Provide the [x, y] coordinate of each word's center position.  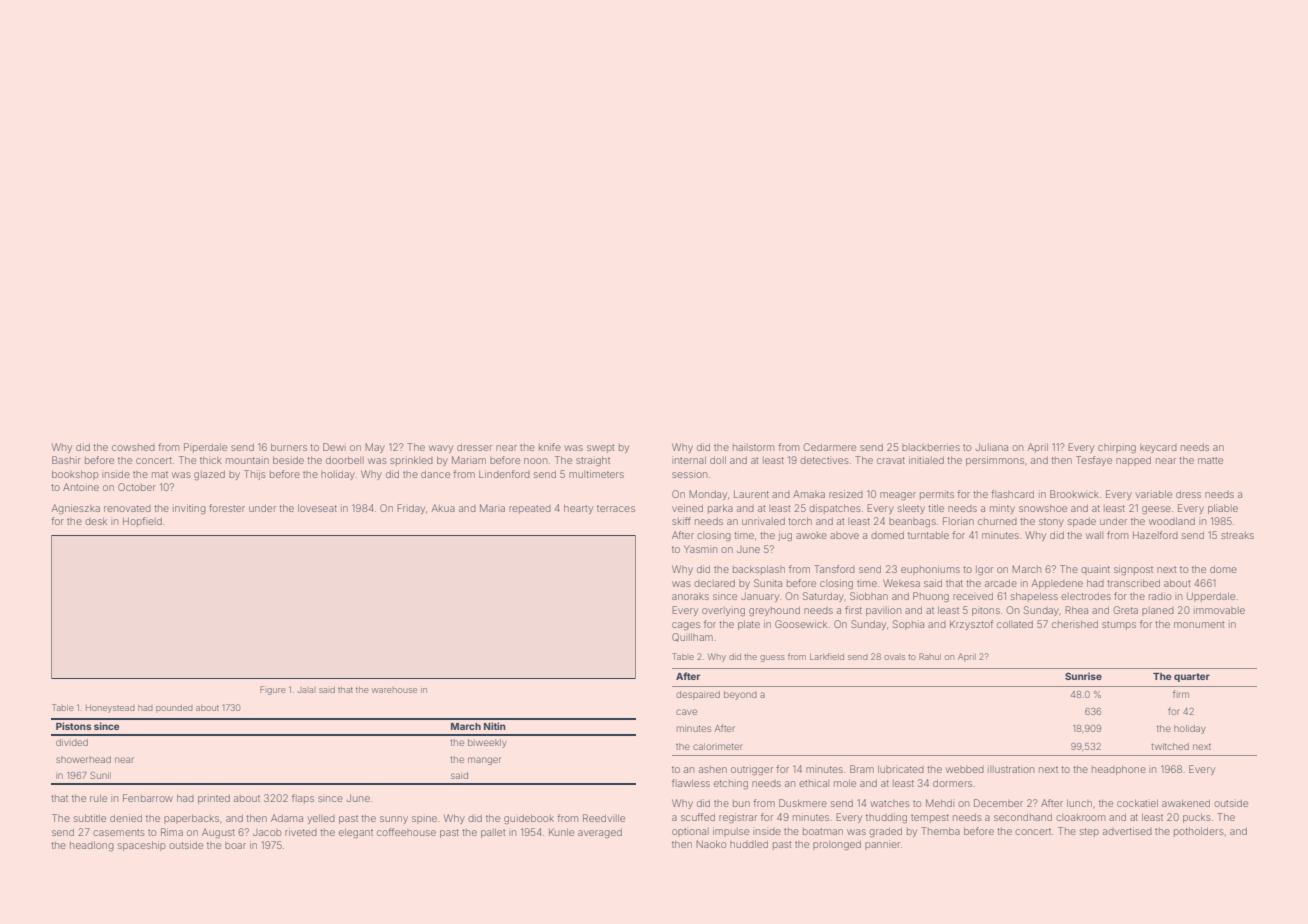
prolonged [837, 845]
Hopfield [142, 522]
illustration [1011, 769]
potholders [1199, 832]
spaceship [142, 846]
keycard [1158, 448]
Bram [862, 769]
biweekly [487, 743]
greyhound [774, 611]
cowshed [133, 447]
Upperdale [1211, 597]
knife [550, 447]
